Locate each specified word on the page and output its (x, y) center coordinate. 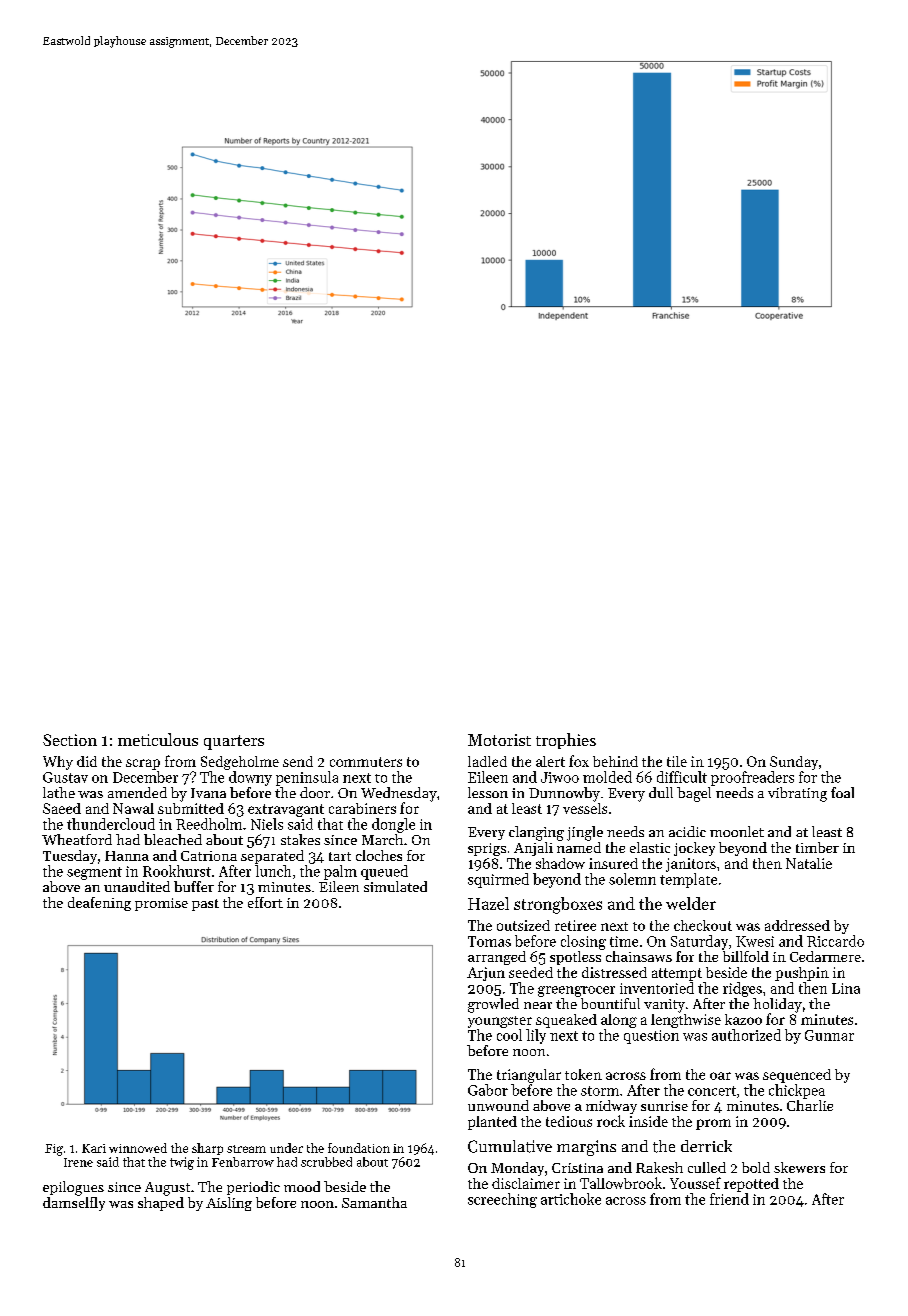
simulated (395, 886)
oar (720, 1076)
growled (493, 1005)
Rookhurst (177, 871)
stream (246, 1149)
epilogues (73, 1188)
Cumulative (510, 1146)
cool (509, 1035)
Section (70, 740)
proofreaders (752, 778)
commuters (366, 762)
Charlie (810, 1105)
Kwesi (755, 941)
